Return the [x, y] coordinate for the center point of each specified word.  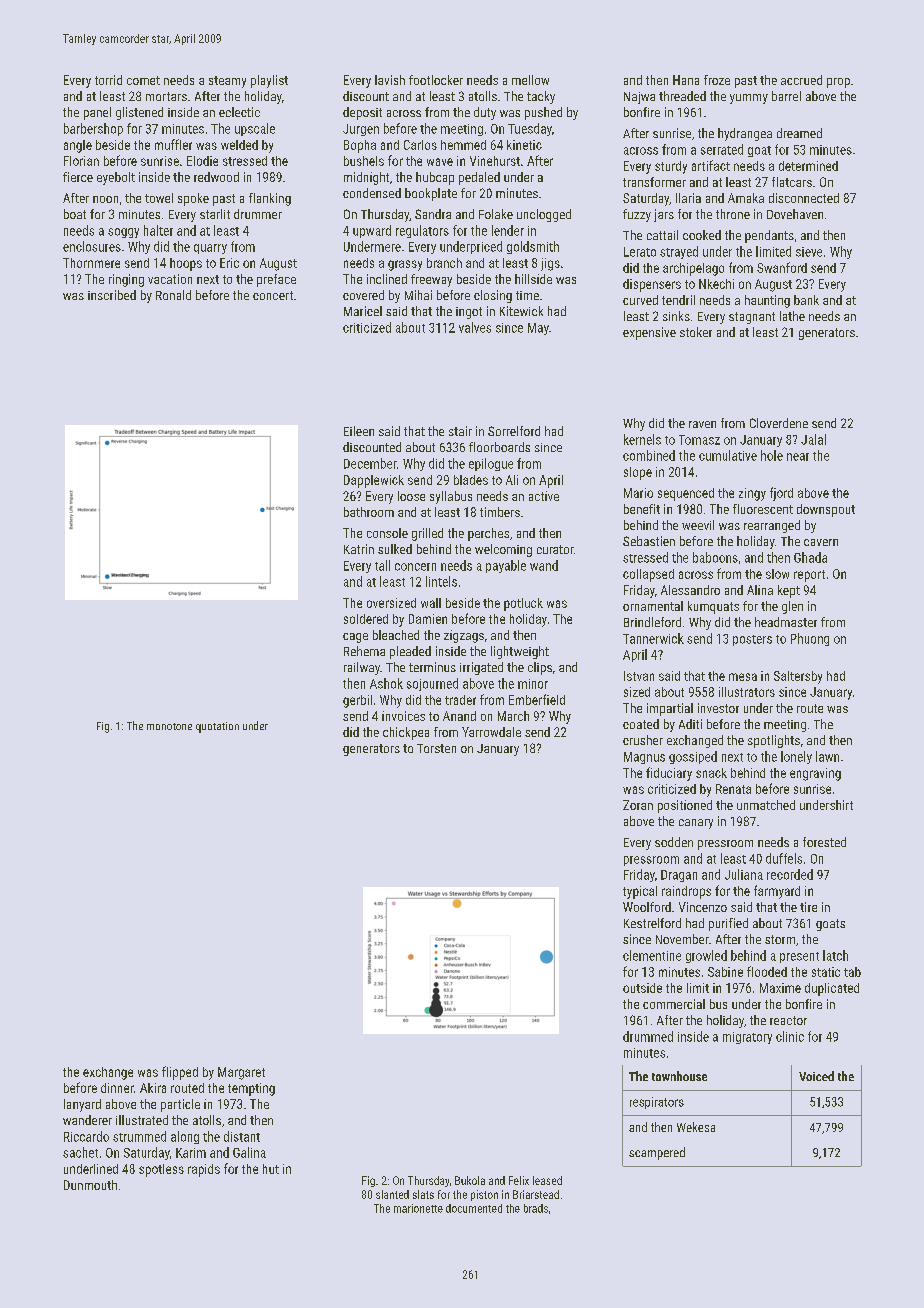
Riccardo [86, 1136]
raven [702, 424]
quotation [217, 727]
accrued [801, 80]
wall [431, 603]
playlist [269, 81]
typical [640, 892]
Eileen [359, 431]
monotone [169, 726]
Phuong [810, 639]
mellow [530, 80]
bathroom [369, 512]
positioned [685, 806]
